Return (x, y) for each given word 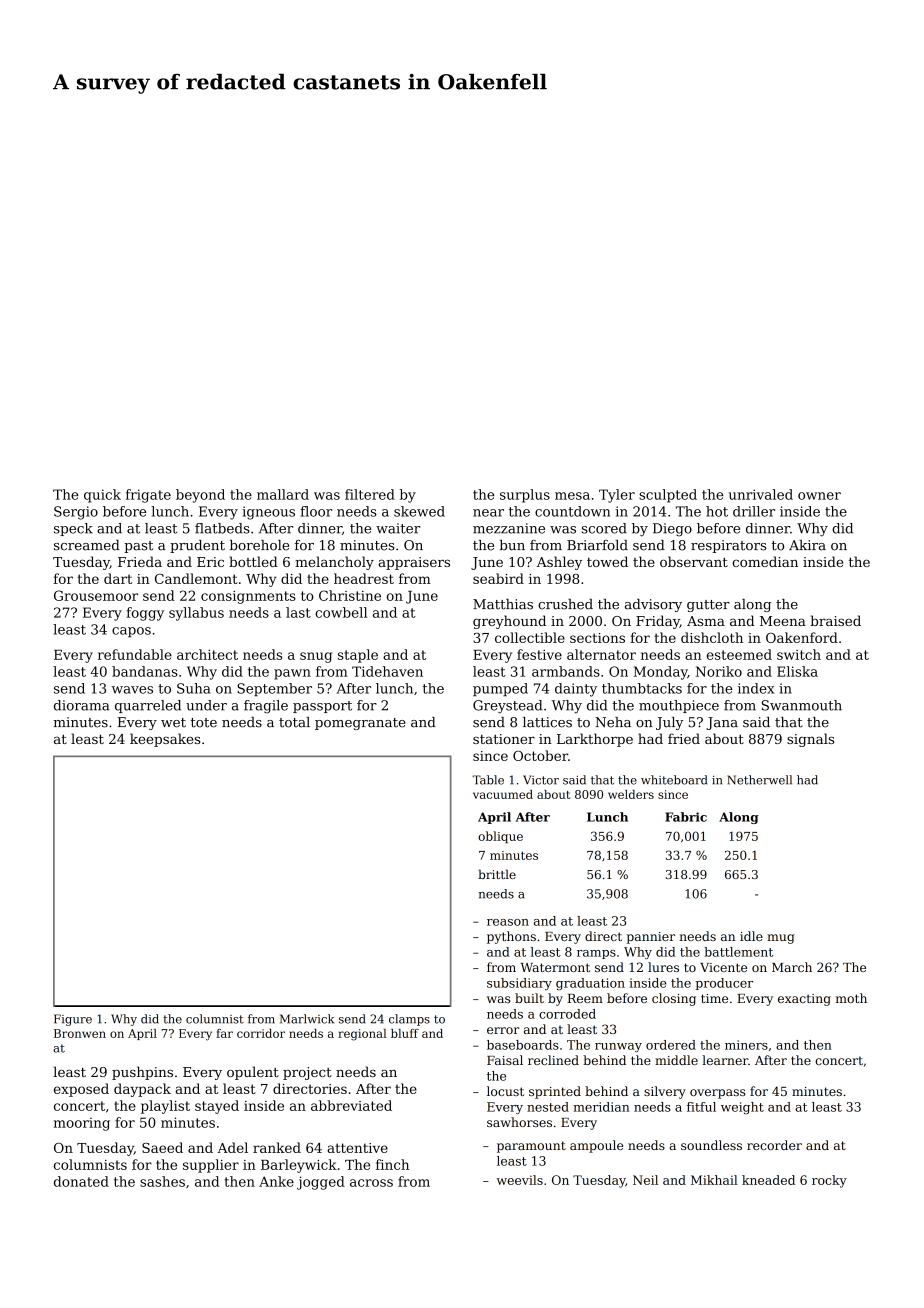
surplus (525, 496)
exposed (81, 1090)
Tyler (617, 496)
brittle (497, 874)
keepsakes (165, 740)
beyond (200, 496)
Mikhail (714, 1180)
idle (751, 936)
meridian (601, 1107)
